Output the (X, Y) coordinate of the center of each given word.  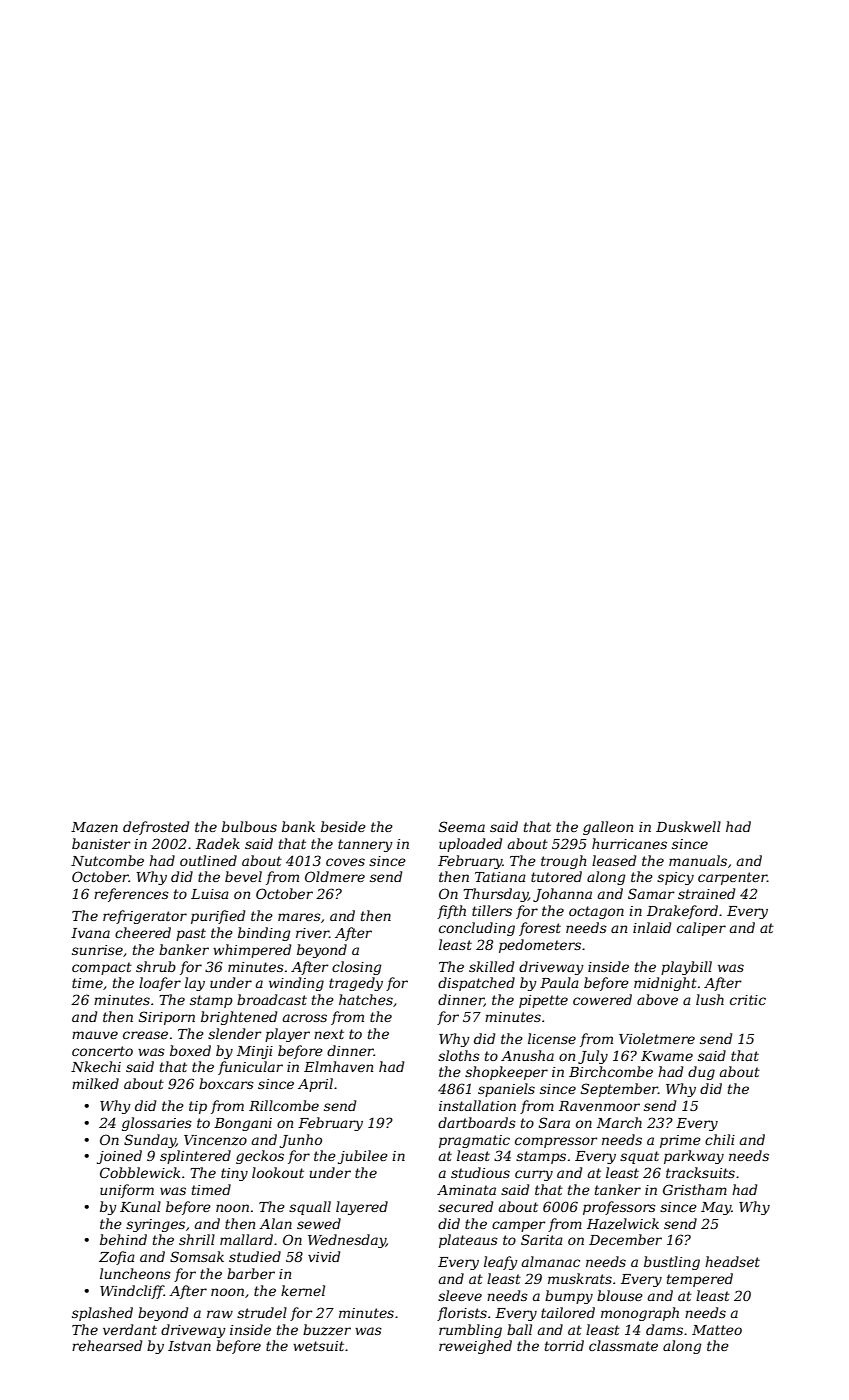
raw (220, 1314)
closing (356, 968)
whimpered (252, 951)
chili (720, 1139)
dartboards (477, 1122)
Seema (462, 826)
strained (706, 893)
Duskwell (688, 826)
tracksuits (700, 1172)
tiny (234, 1174)
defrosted (156, 828)
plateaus (468, 1241)
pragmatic (474, 1141)
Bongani (243, 1124)
